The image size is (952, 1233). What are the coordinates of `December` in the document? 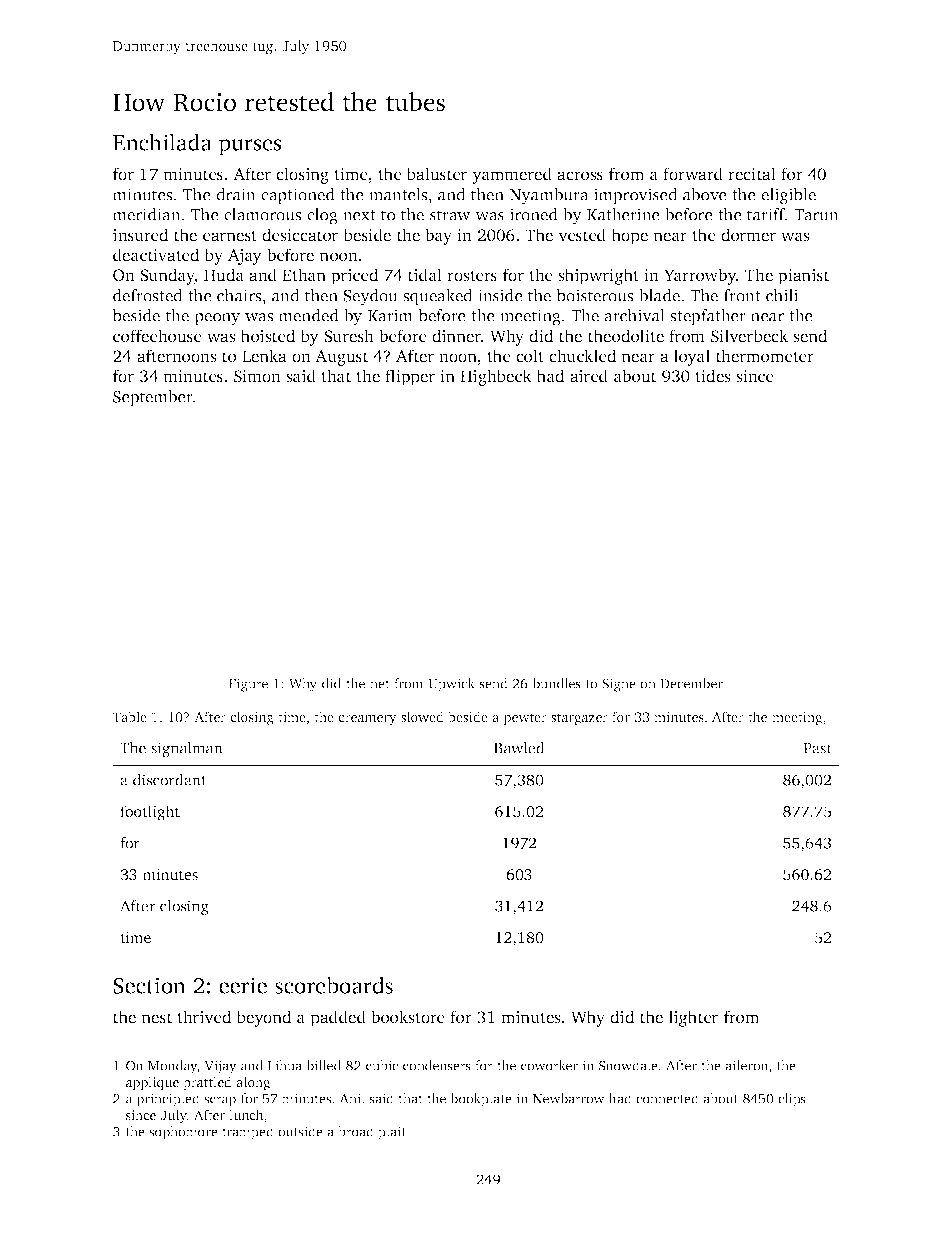 It's located at (691, 683).
